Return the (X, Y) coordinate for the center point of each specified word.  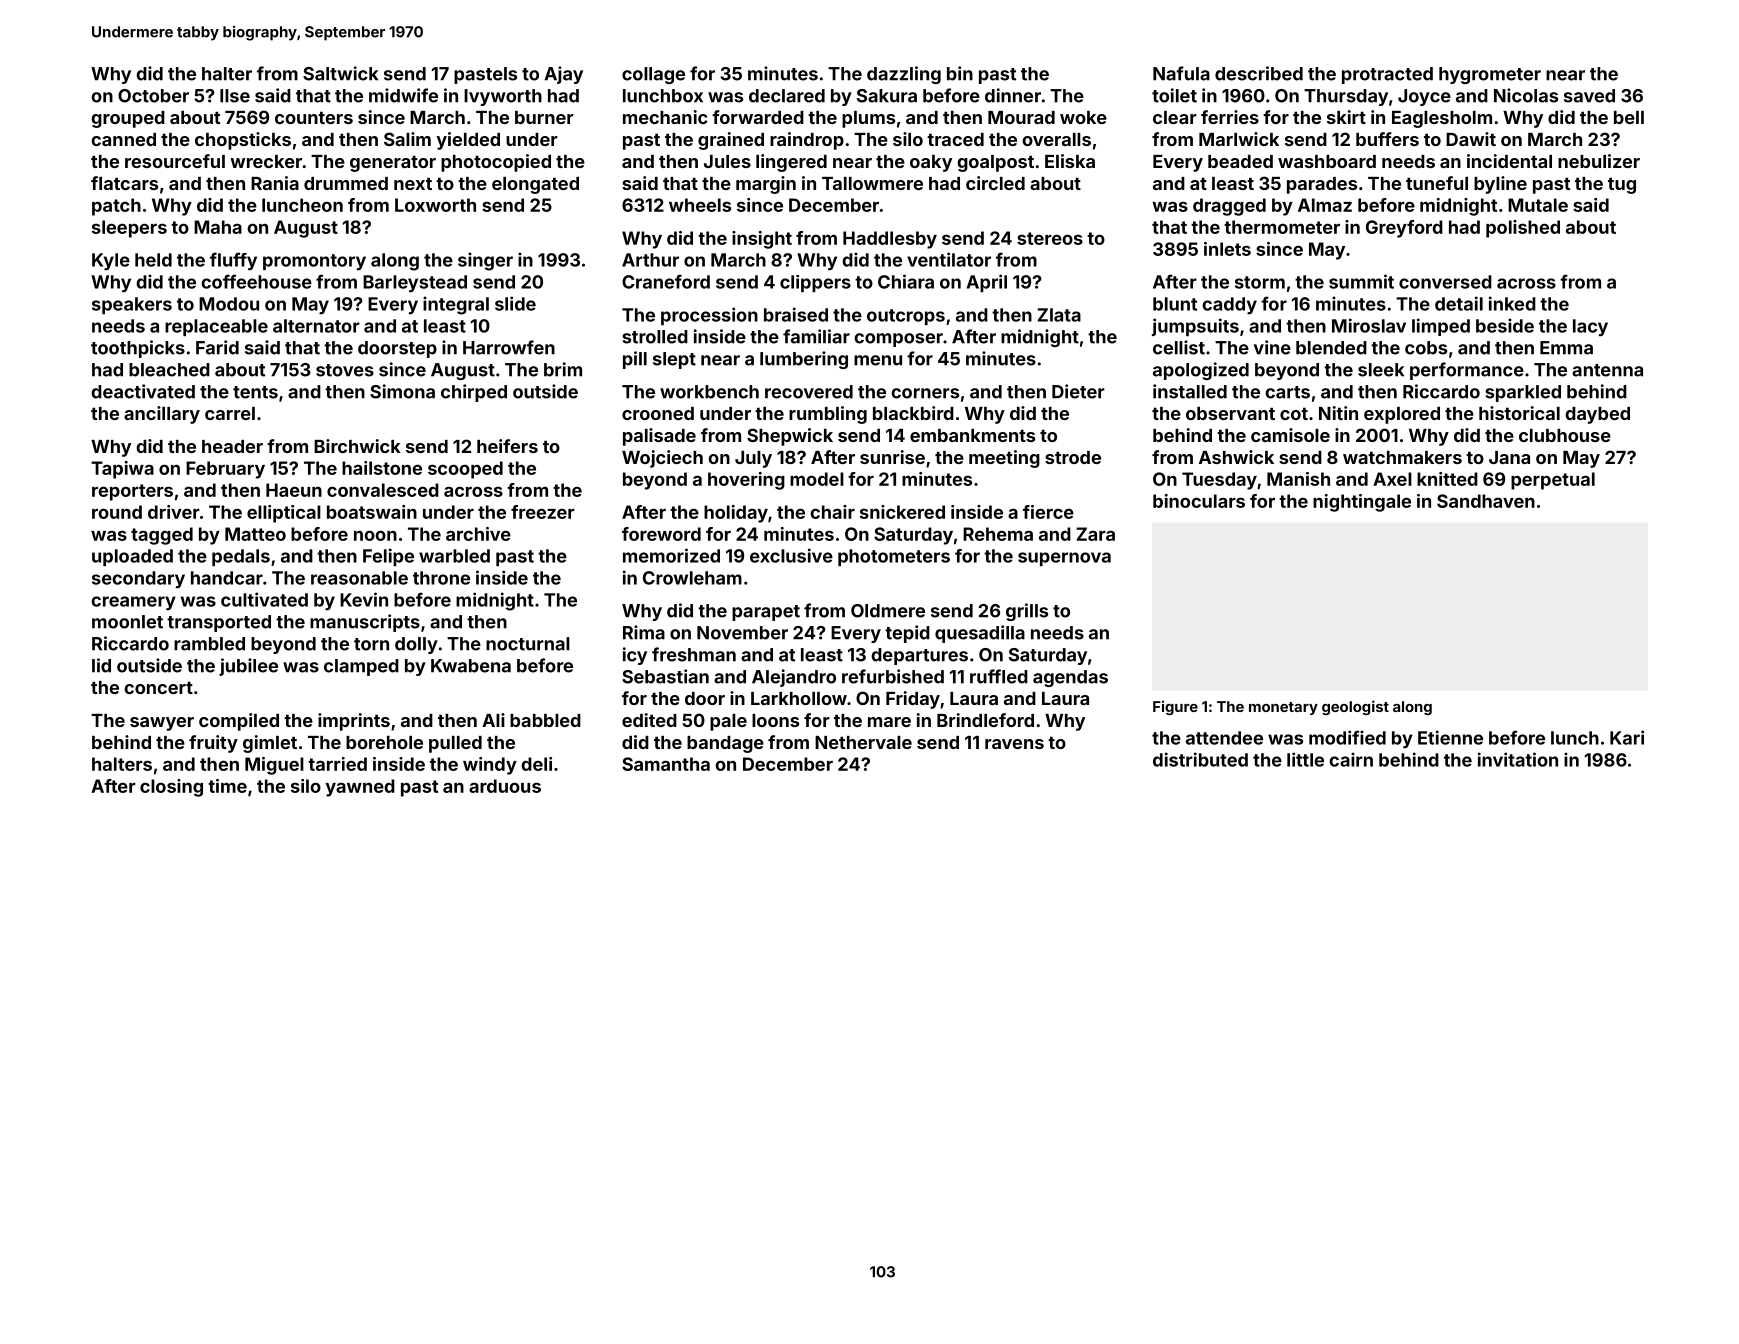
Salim (407, 139)
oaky (931, 163)
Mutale (1538, 205)
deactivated (143, 391)
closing (171, 788)
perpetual (1553, 481)
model (817, 479)
